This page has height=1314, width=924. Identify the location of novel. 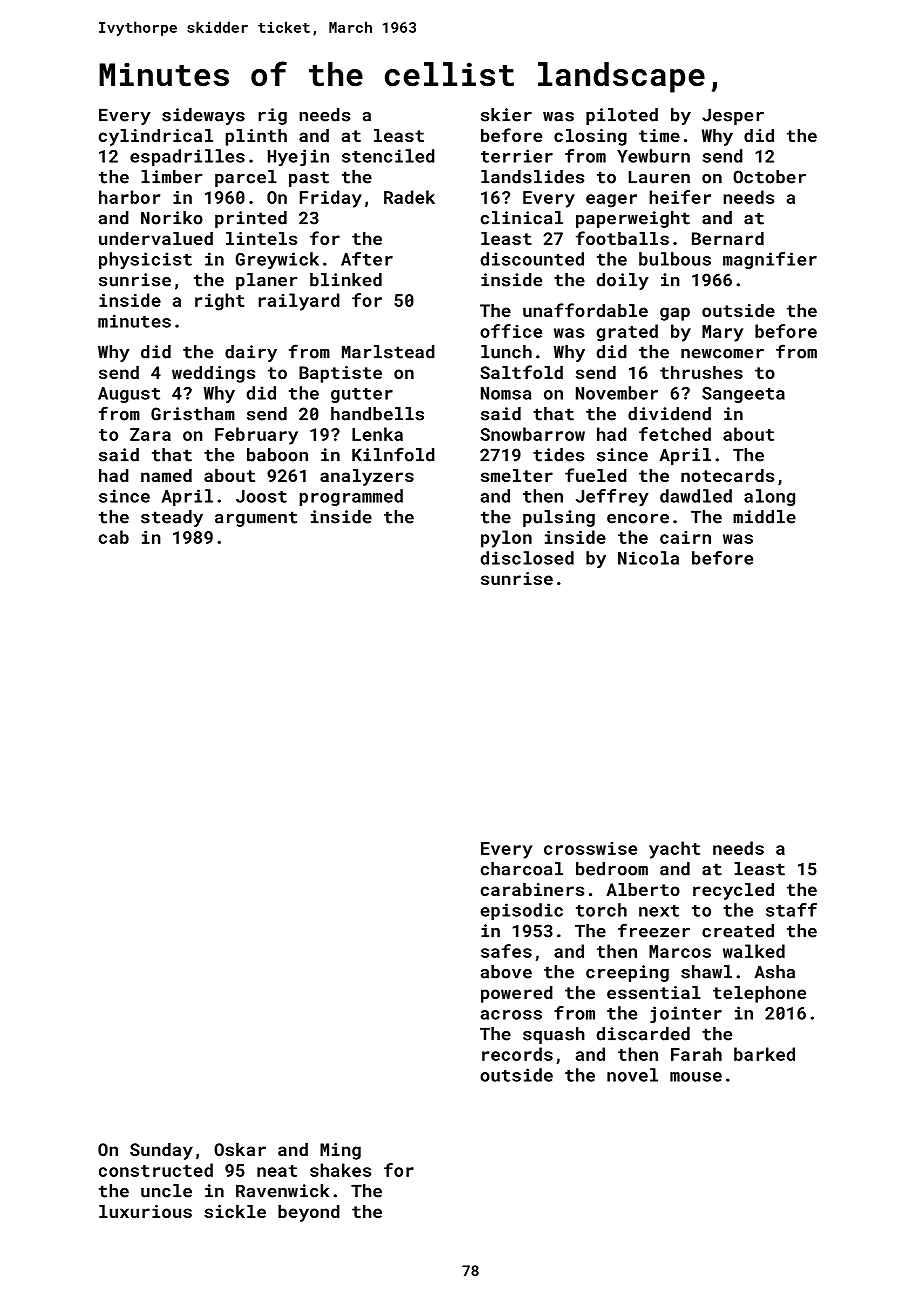
(632, 1075).
